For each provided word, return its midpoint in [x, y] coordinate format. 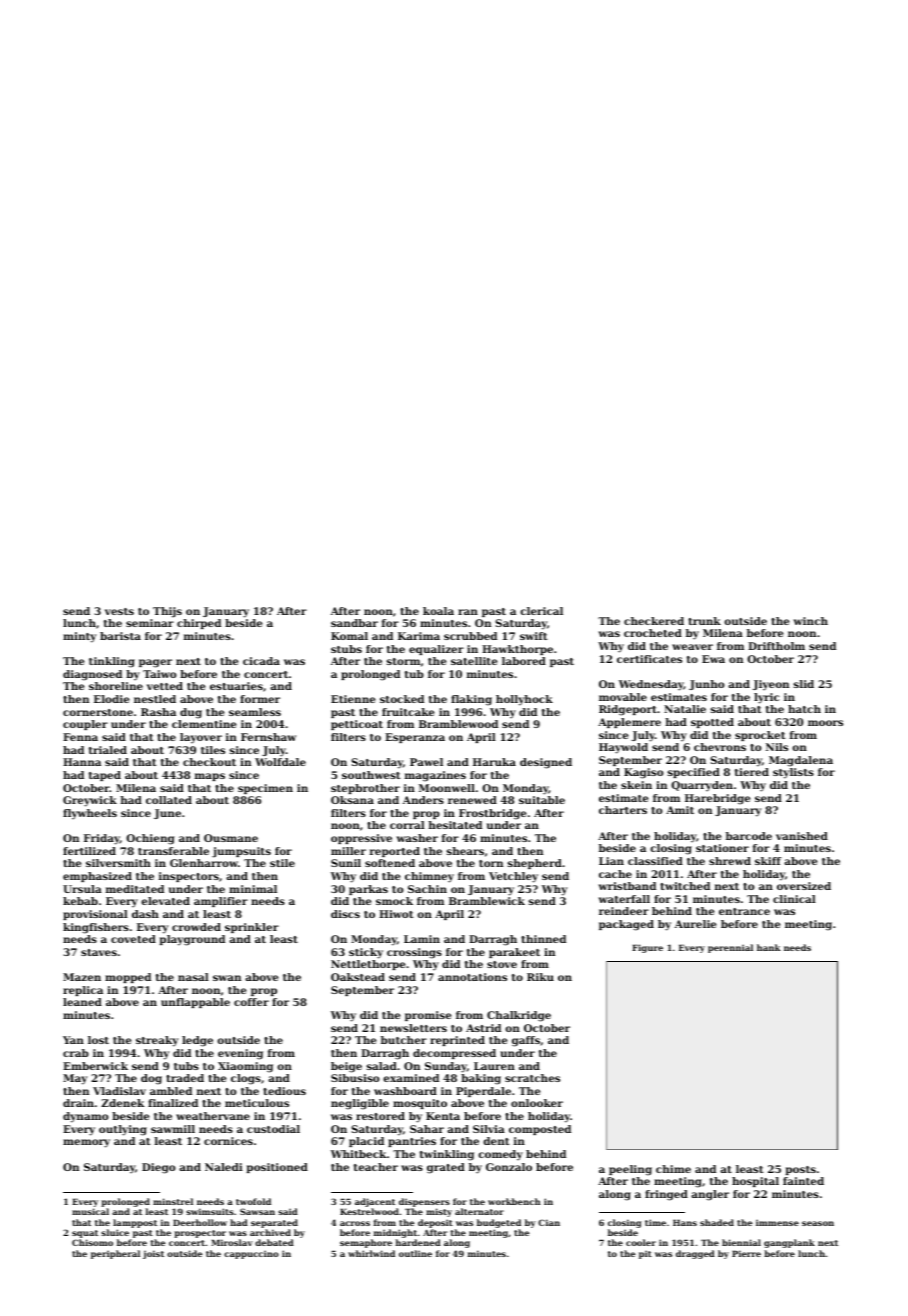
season [818, 1223]
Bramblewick [487, 901]
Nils [777, 747]
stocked [402, 699]
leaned [82, 1002]
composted [540, 1130]
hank [769, 947]
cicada [261, 661]
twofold [253, 1201]
